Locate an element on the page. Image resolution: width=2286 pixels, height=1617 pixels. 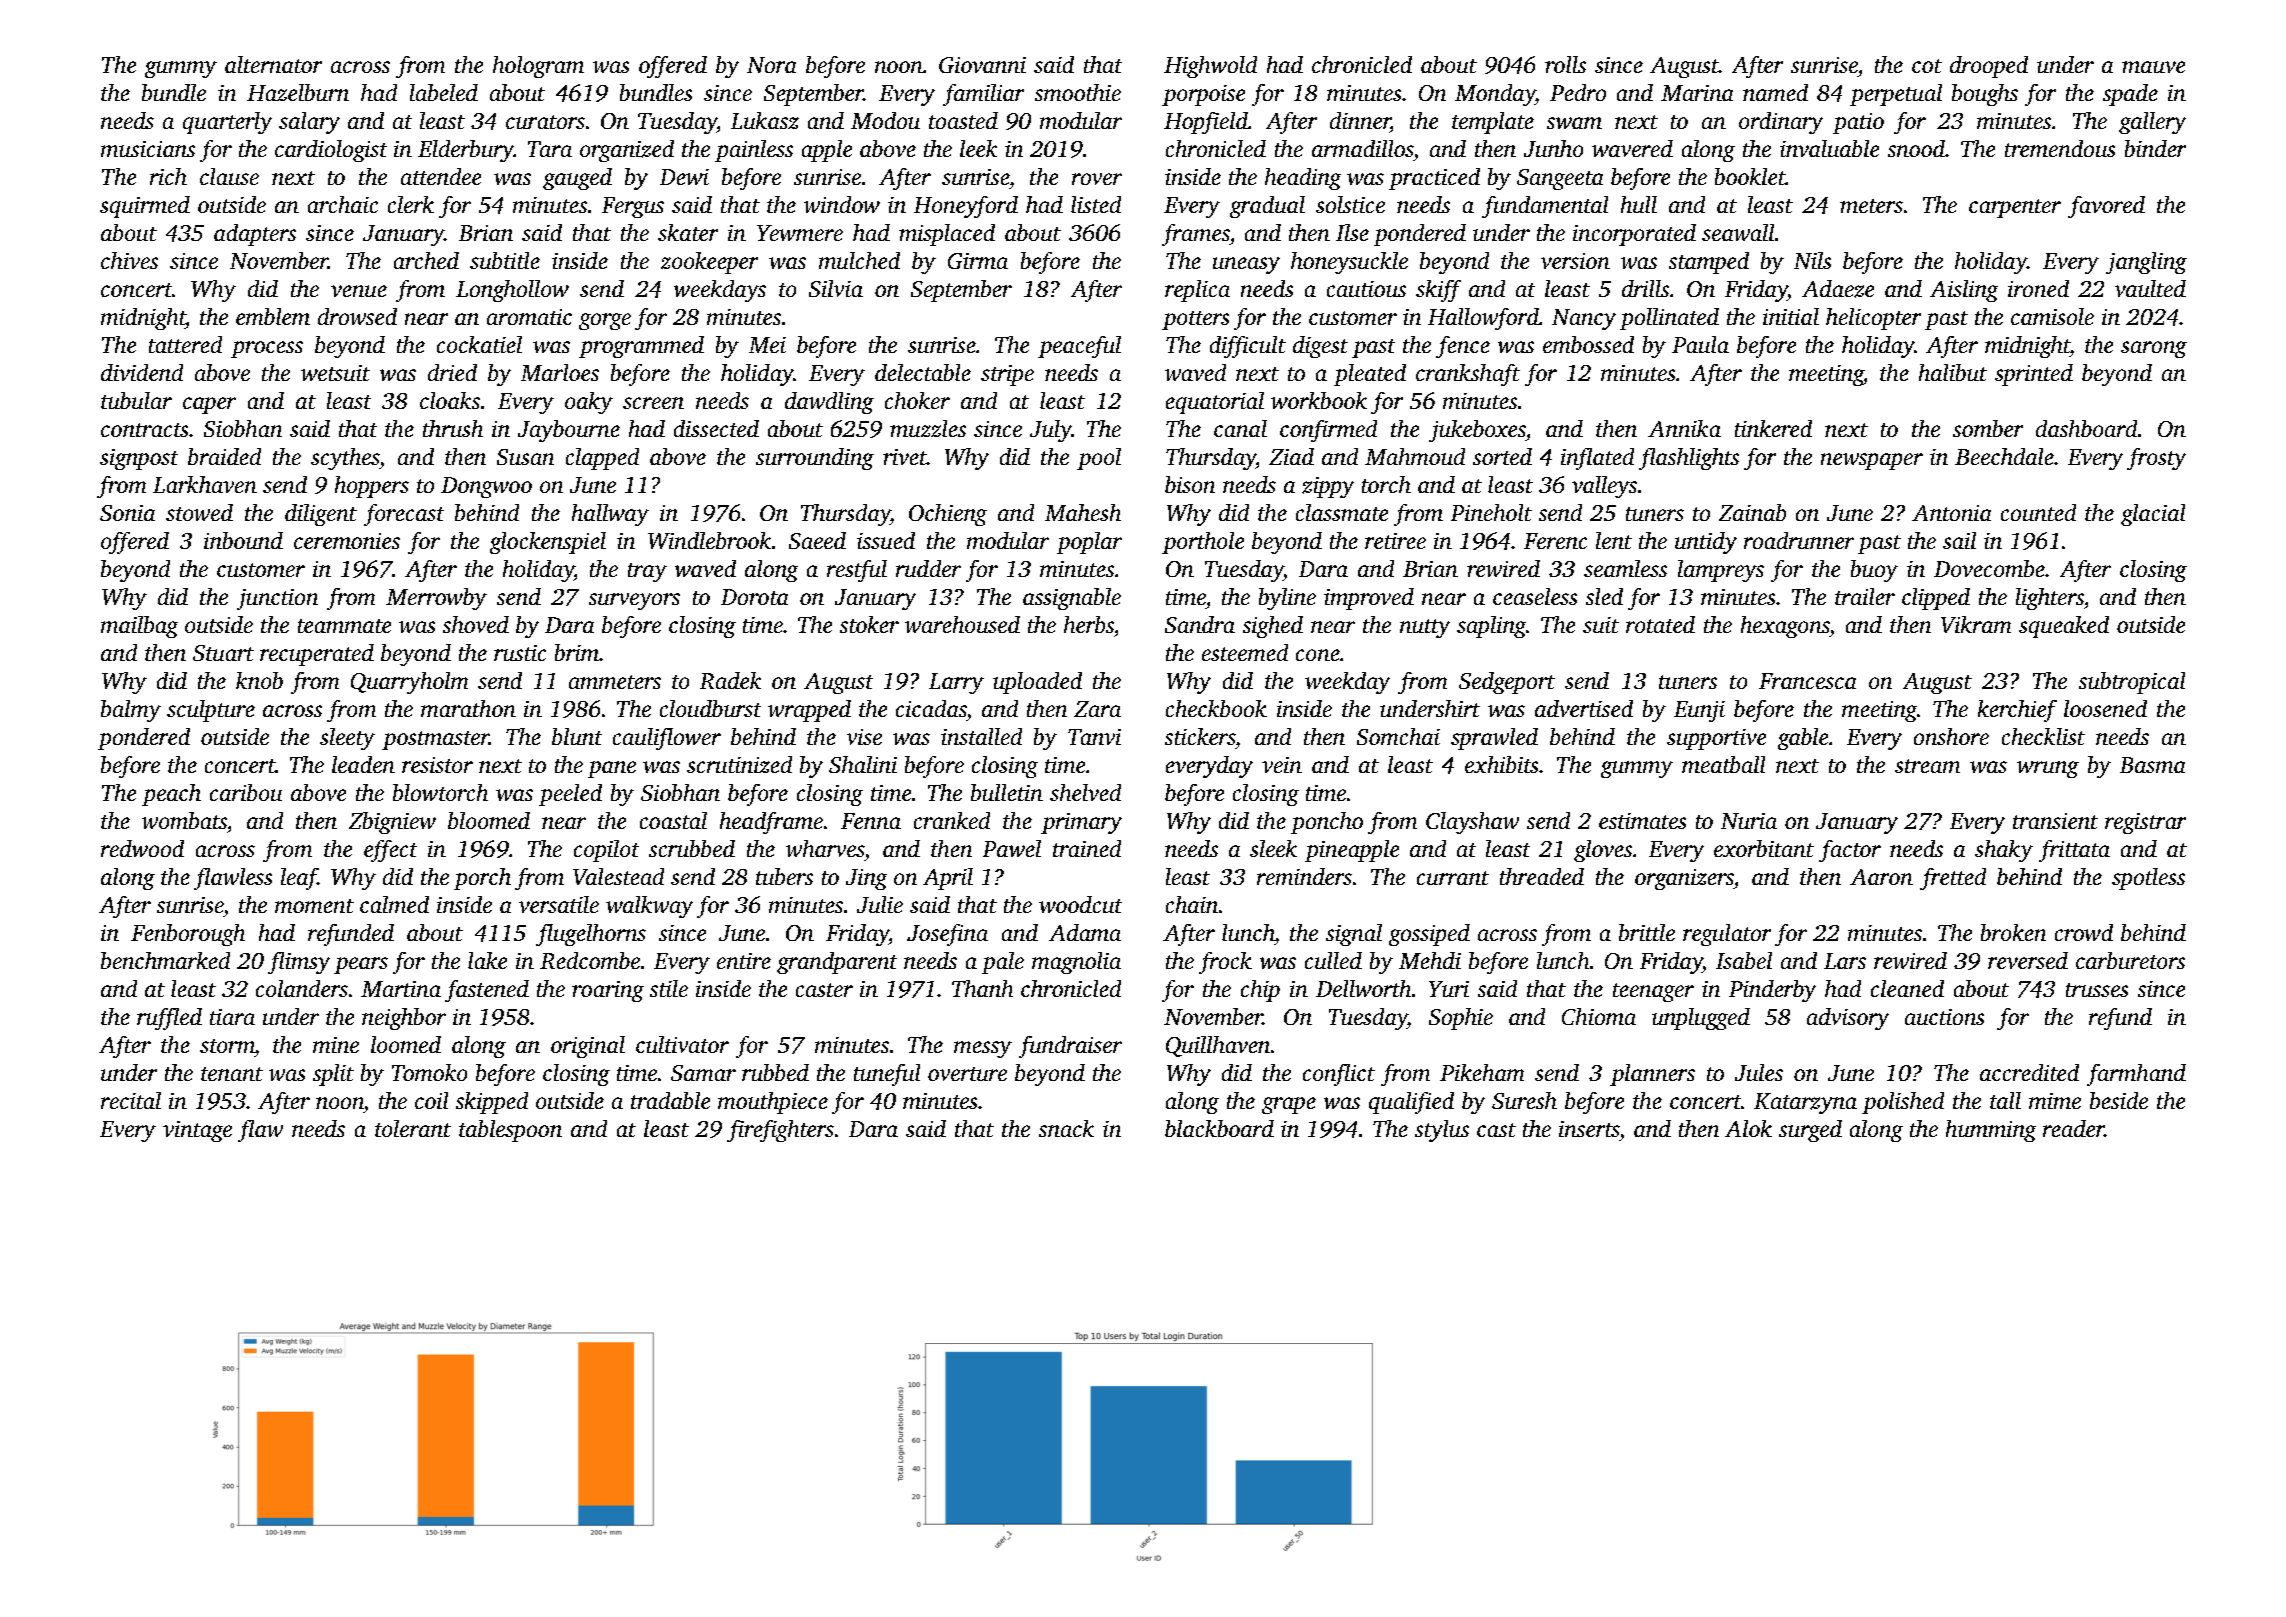
alternator is located at coordinates (273, 64).
